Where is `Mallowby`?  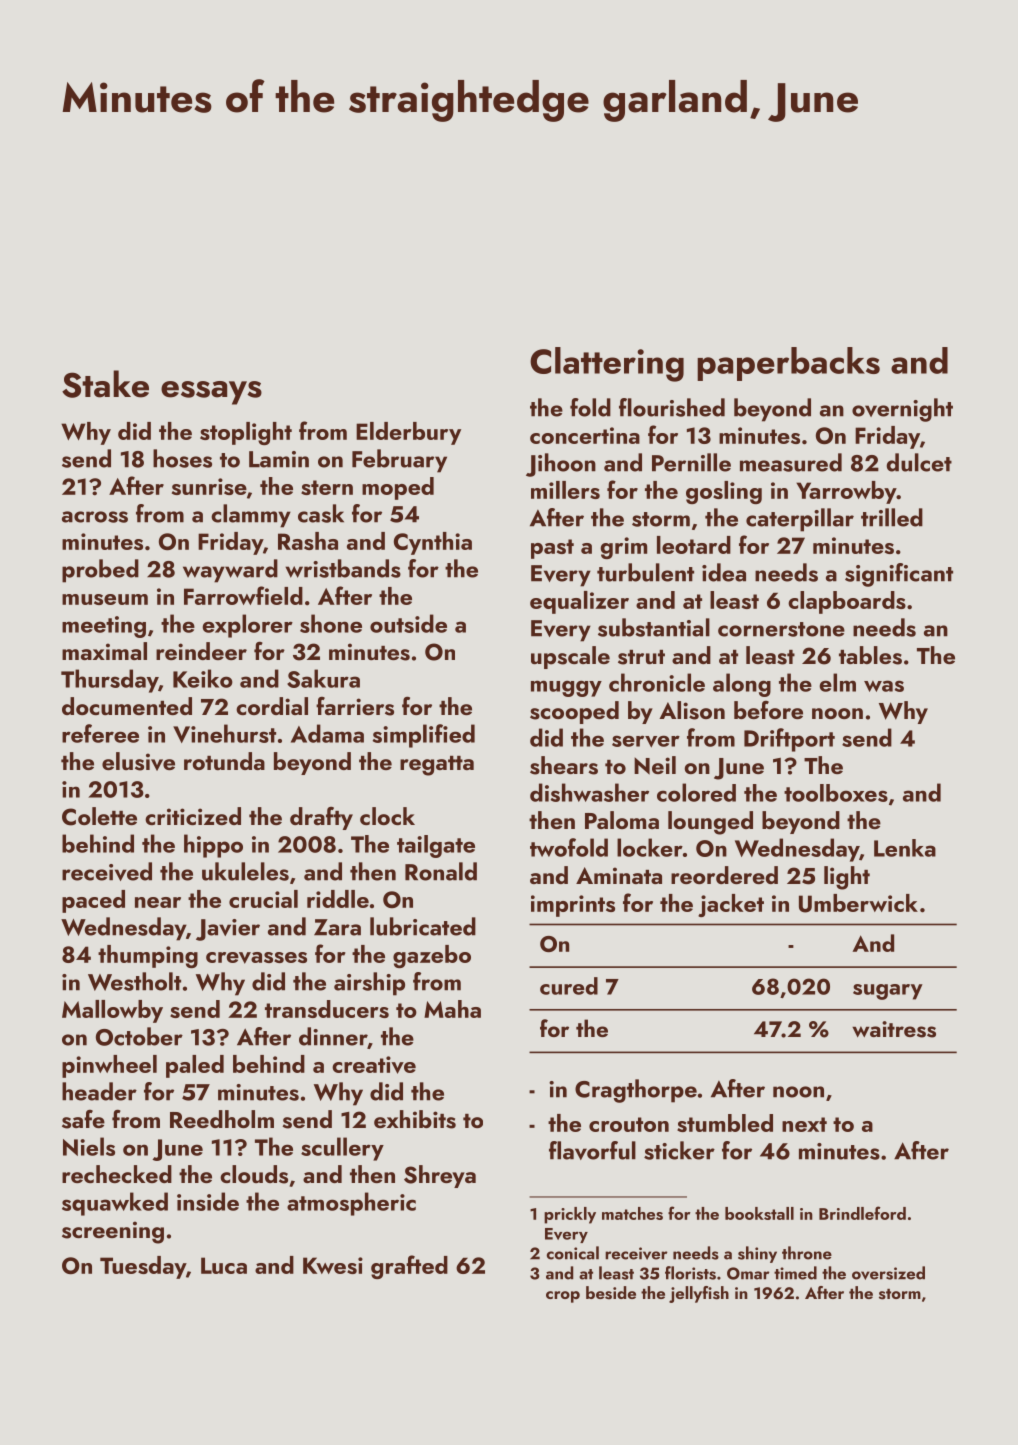 Mallowby is located at coordinates (112, 1011).
